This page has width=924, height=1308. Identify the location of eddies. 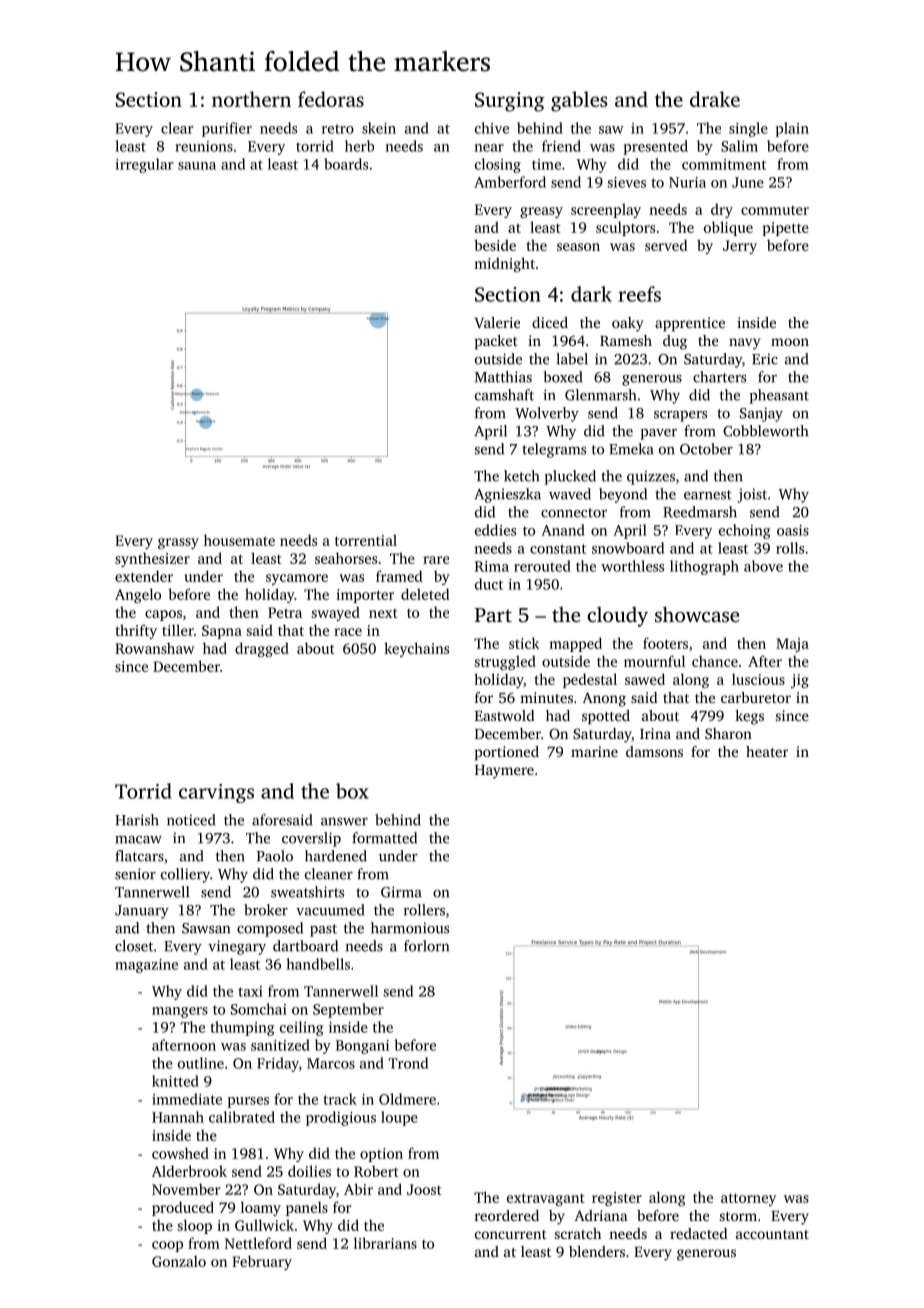
(495, 530).
